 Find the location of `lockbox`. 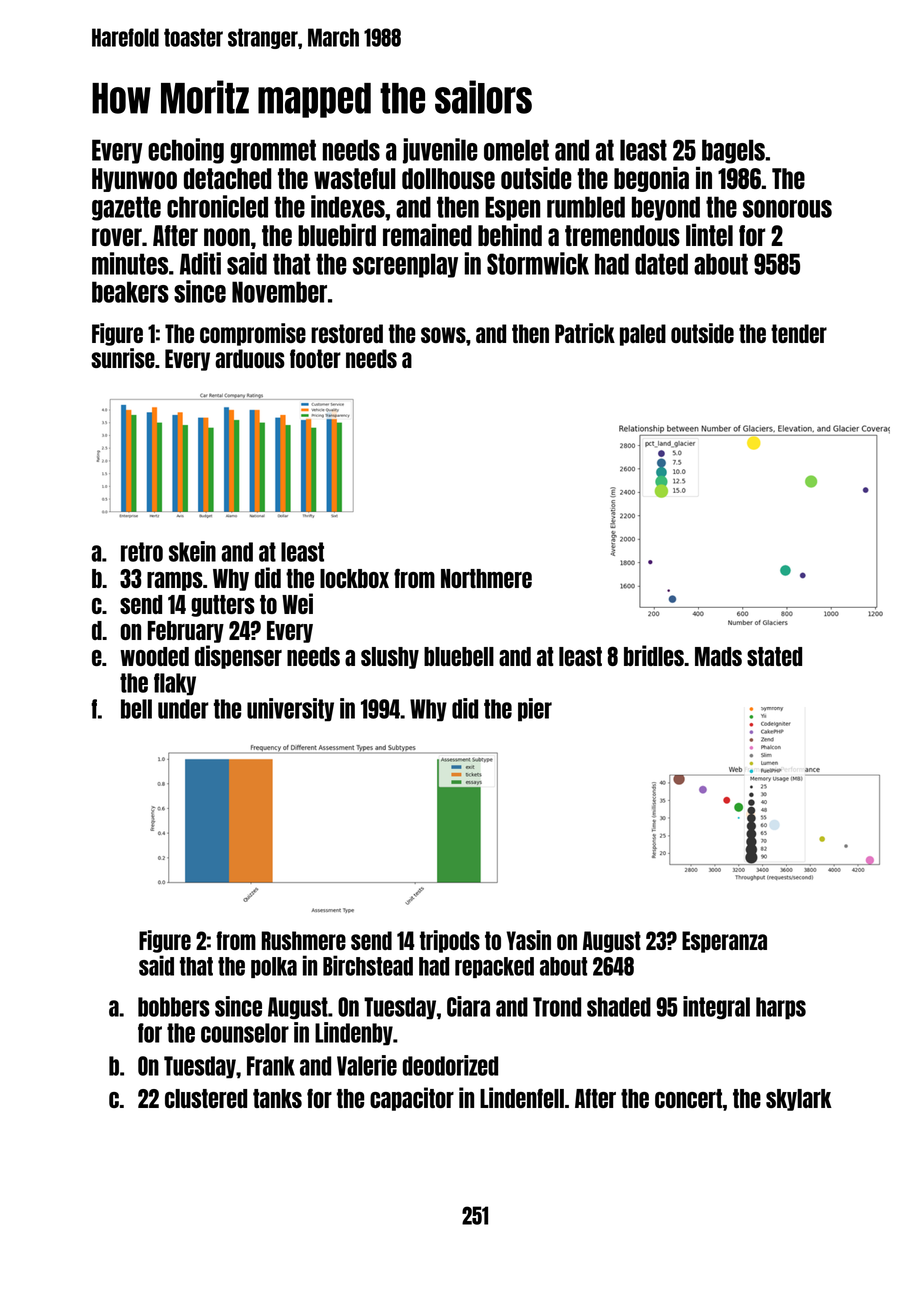

lockbox is located at coordinates (354, 578).
